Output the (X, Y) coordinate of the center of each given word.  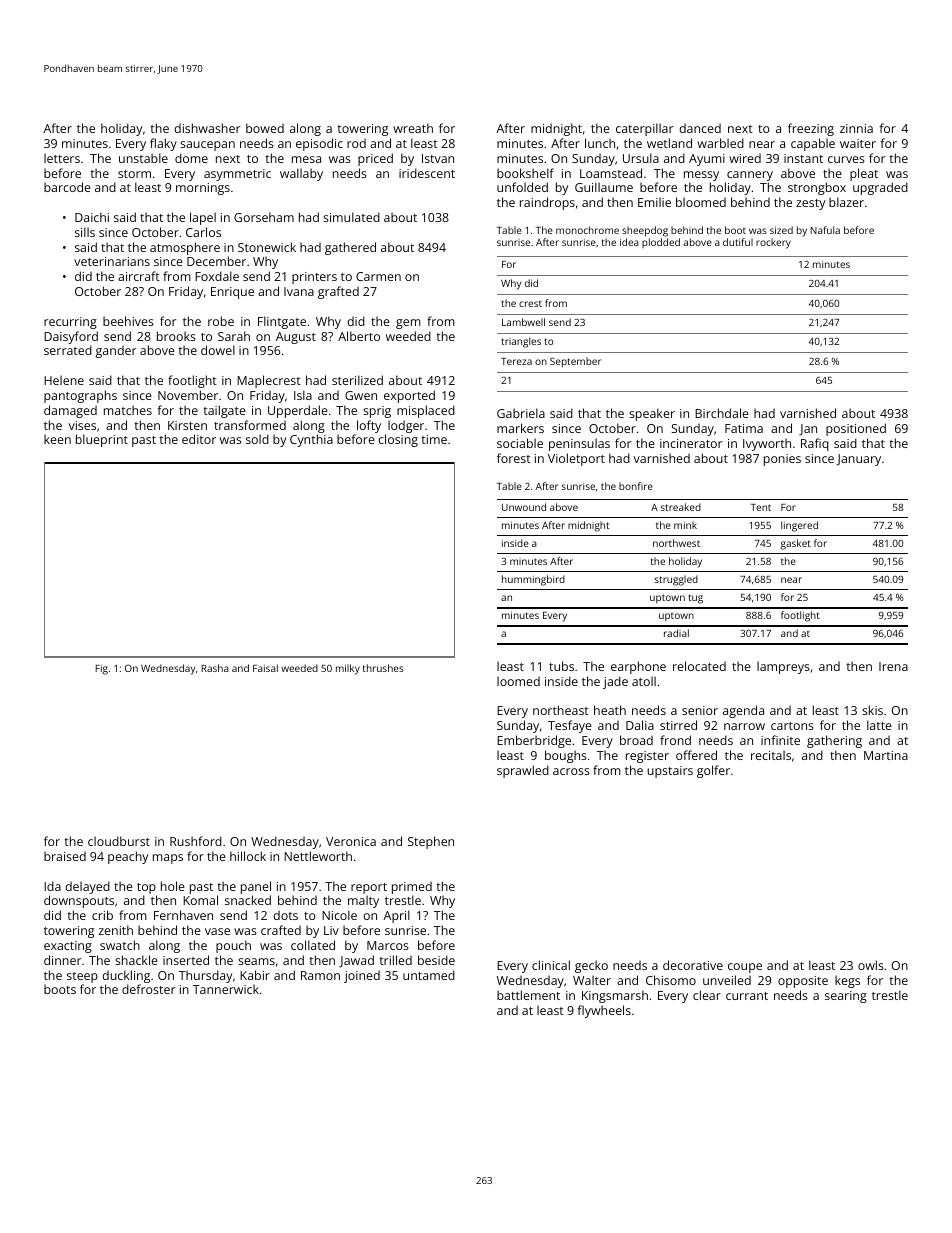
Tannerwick (226, 989)
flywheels (604, 1011)
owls (871, 965)
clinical (551, 965)
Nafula (825, 230)
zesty (810, 204)
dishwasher (207, 128)
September (575, 362)
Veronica (351, 841)
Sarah (234, 336)
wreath (413, 128)
